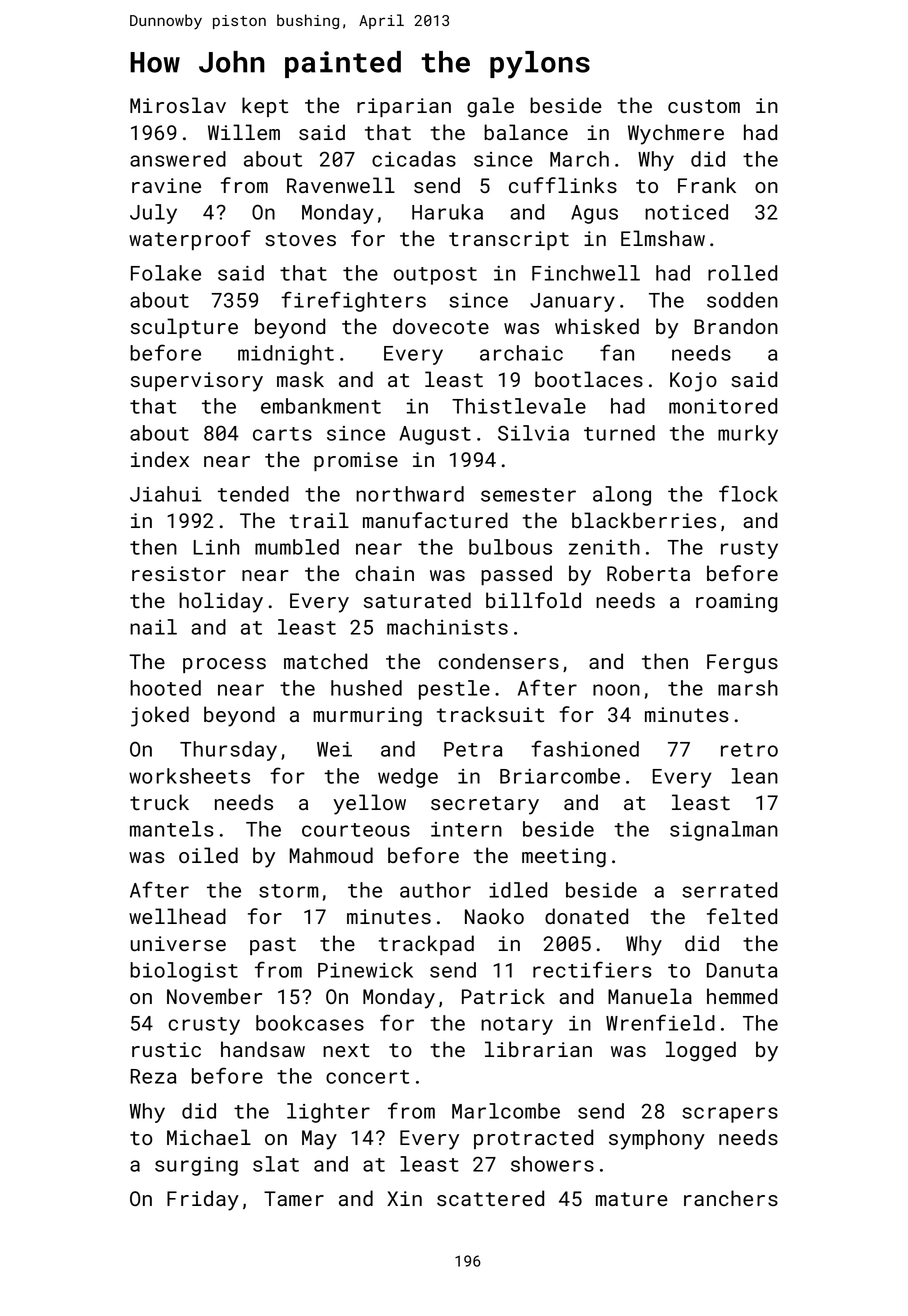  Describe the element at coordinates (288, 891) in the screenshot. I see `storm` at that location.
